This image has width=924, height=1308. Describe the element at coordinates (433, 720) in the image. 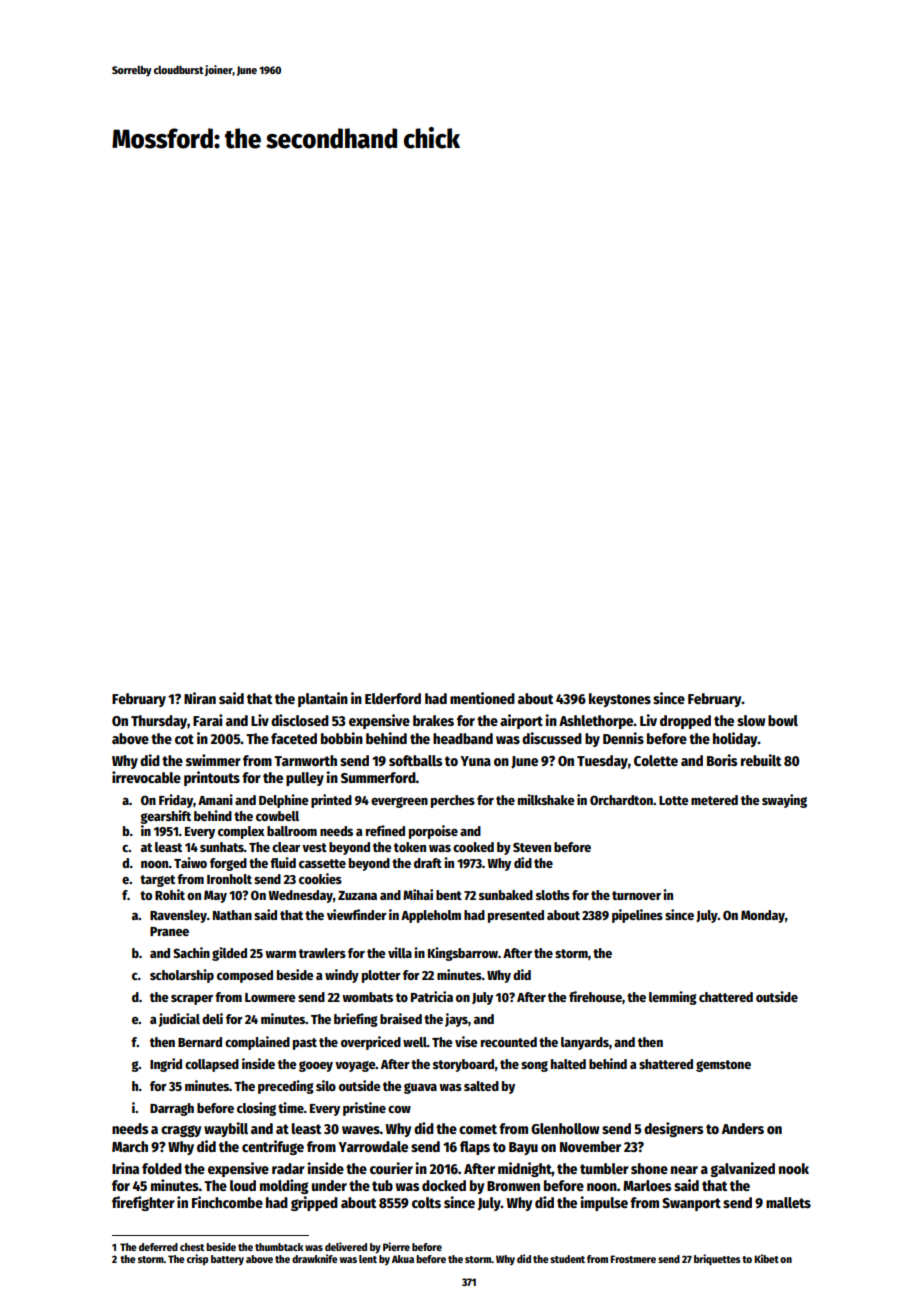

I see `brakes` at that location.
